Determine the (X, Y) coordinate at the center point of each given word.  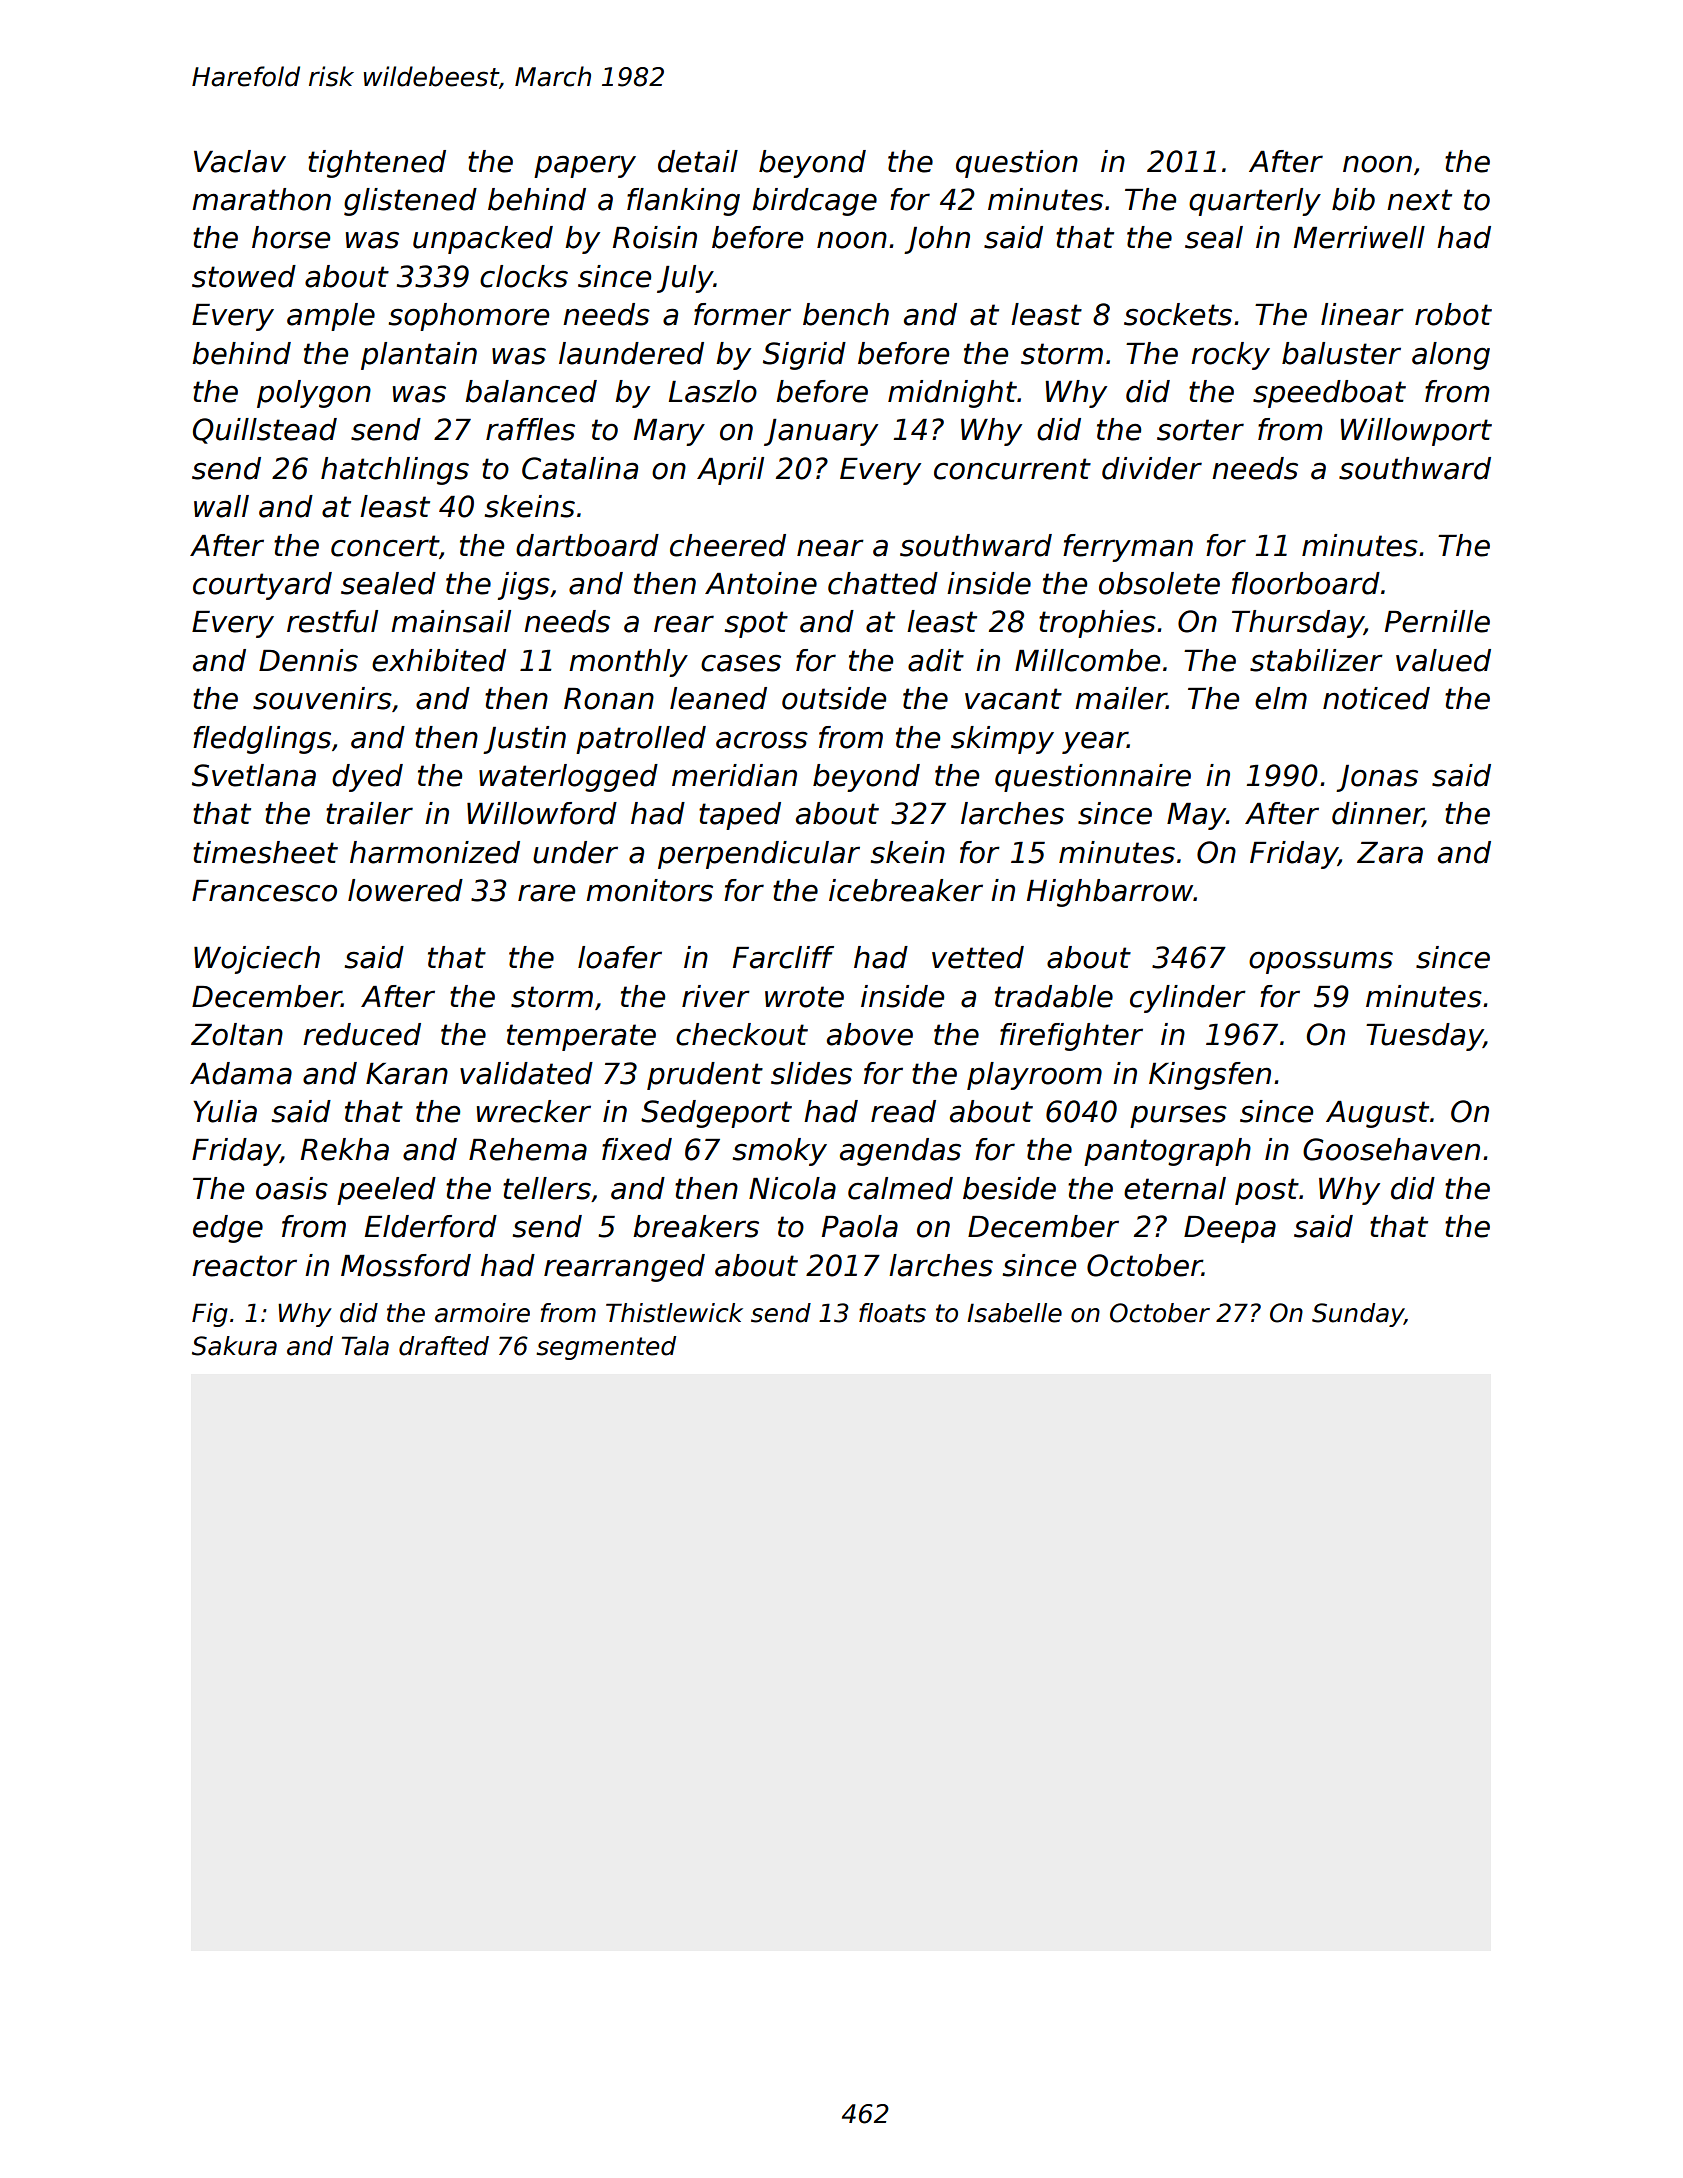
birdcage (814, 202)
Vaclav (240, 161)
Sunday (1358, 1315)
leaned (718, 698)
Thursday (1298, 624)
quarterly (1255, 202)
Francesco (264, 891)
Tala (365, 1346)
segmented (606, 1348)
